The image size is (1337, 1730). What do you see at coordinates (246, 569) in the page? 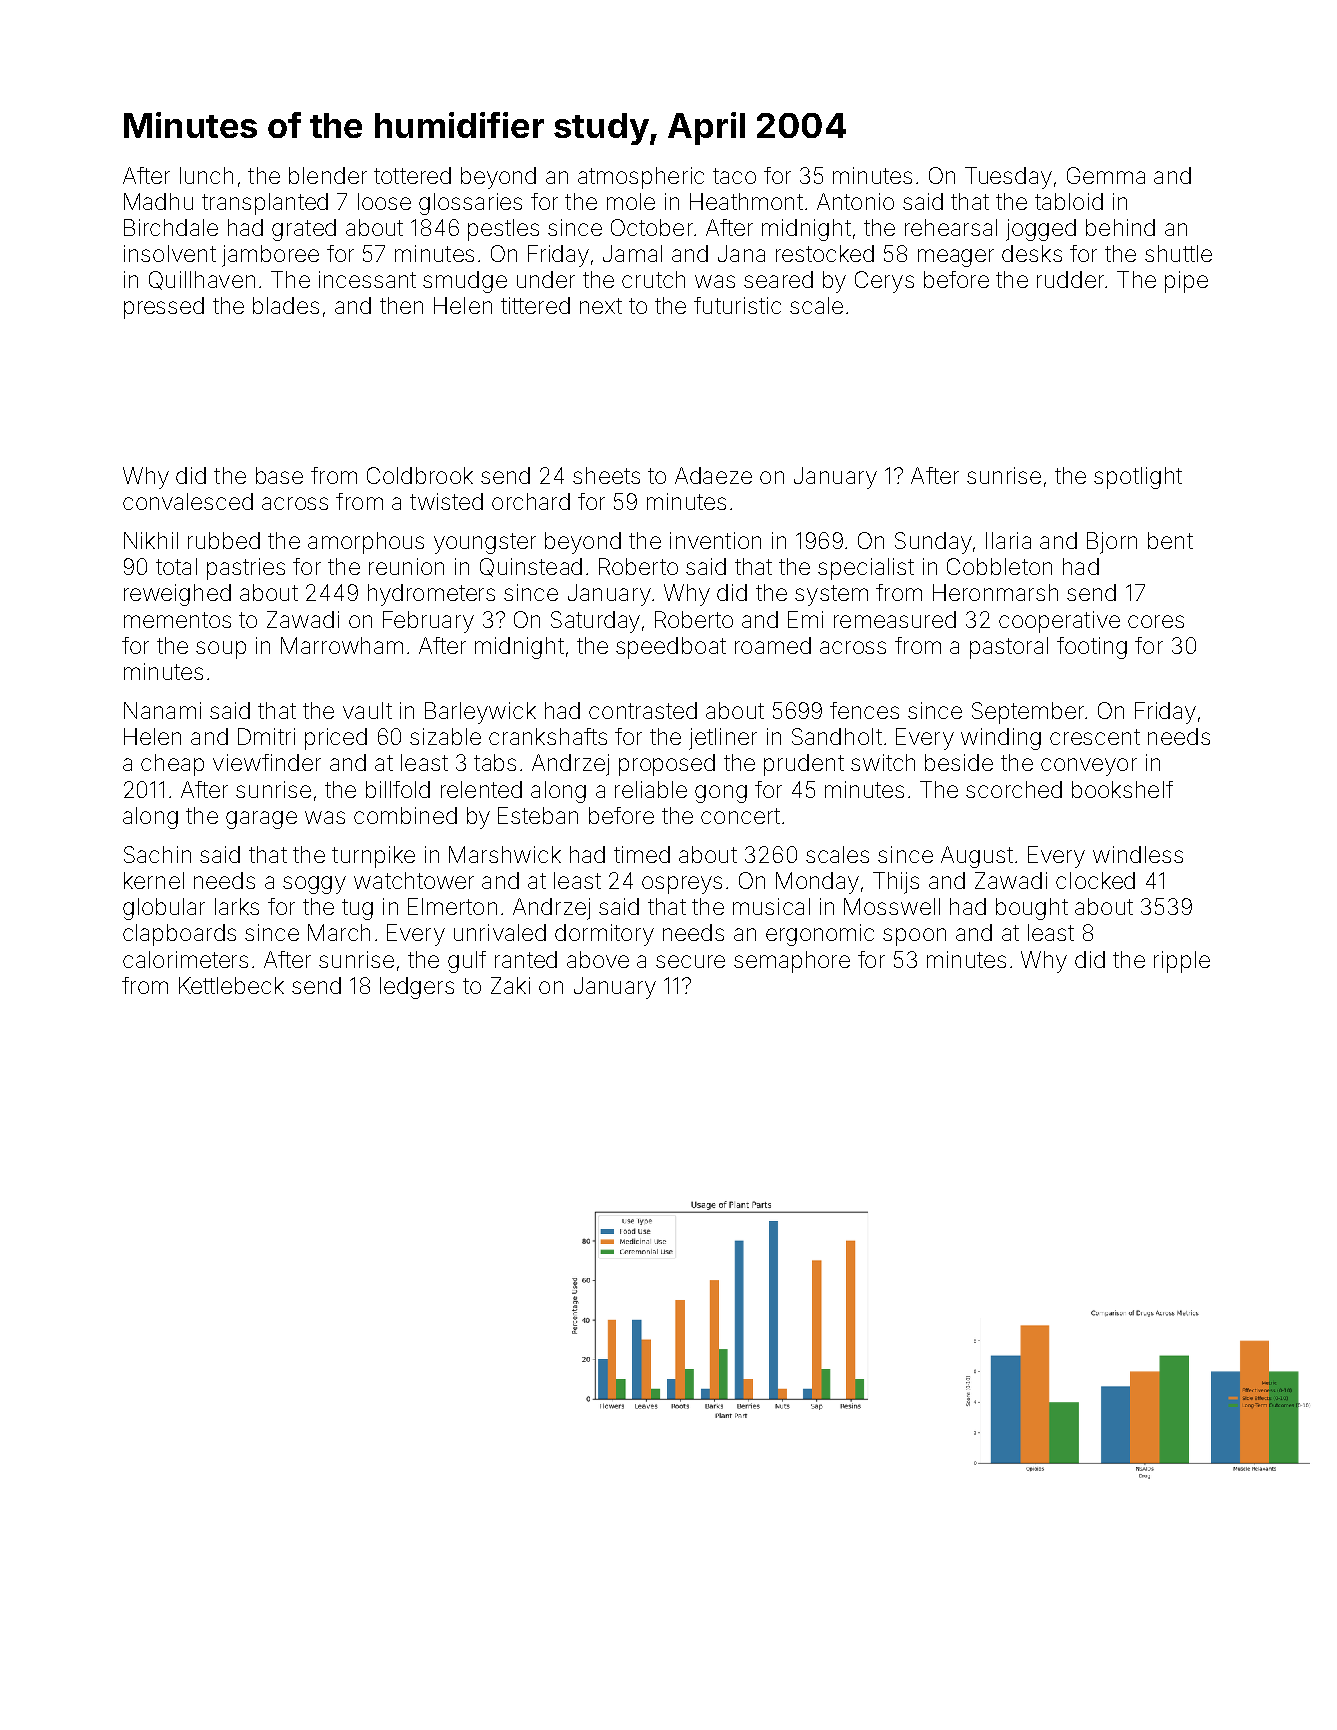
I see `pastries` at bounding box center [246, 569].
